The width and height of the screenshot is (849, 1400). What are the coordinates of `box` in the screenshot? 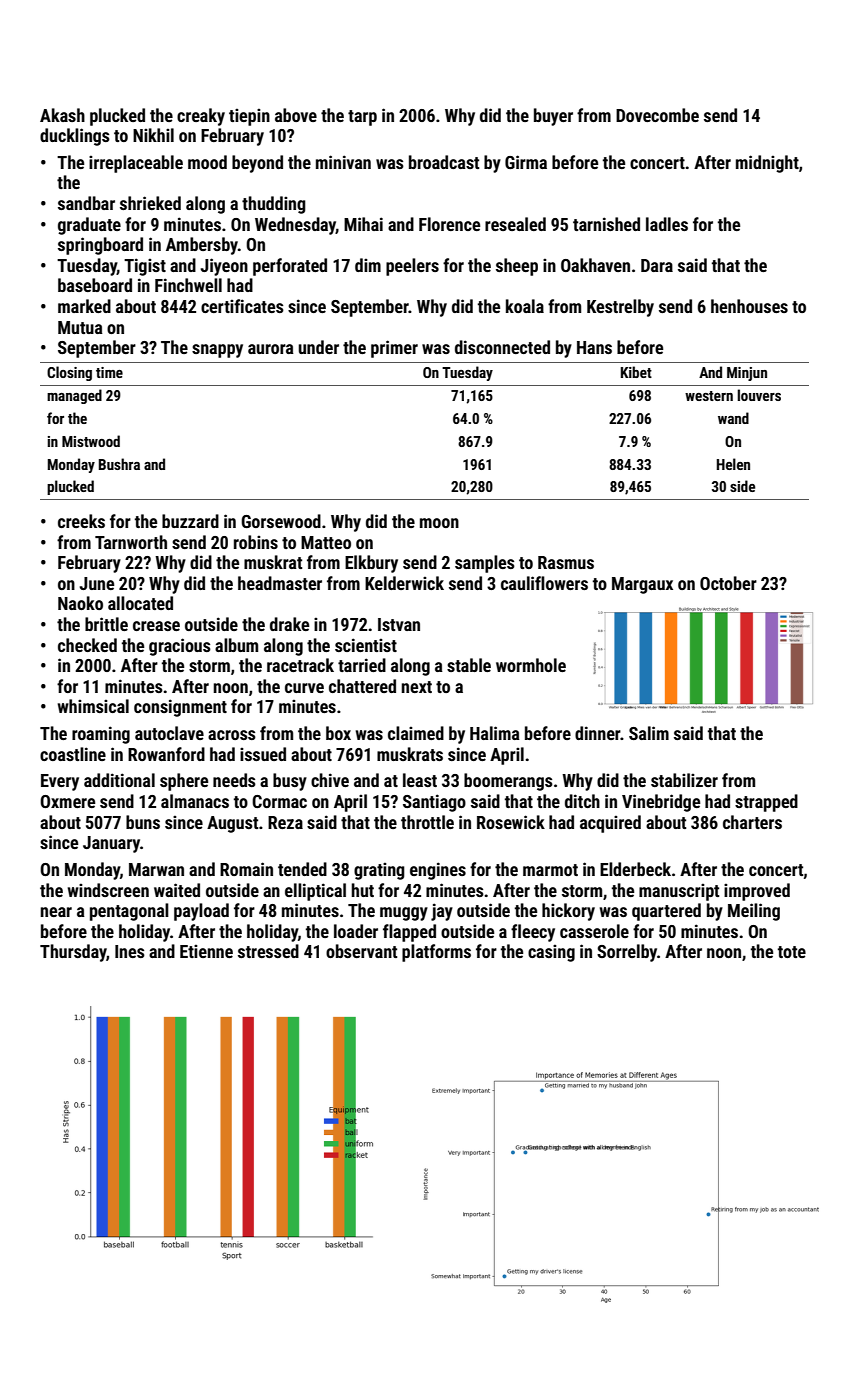 It's located at (338, 733).
